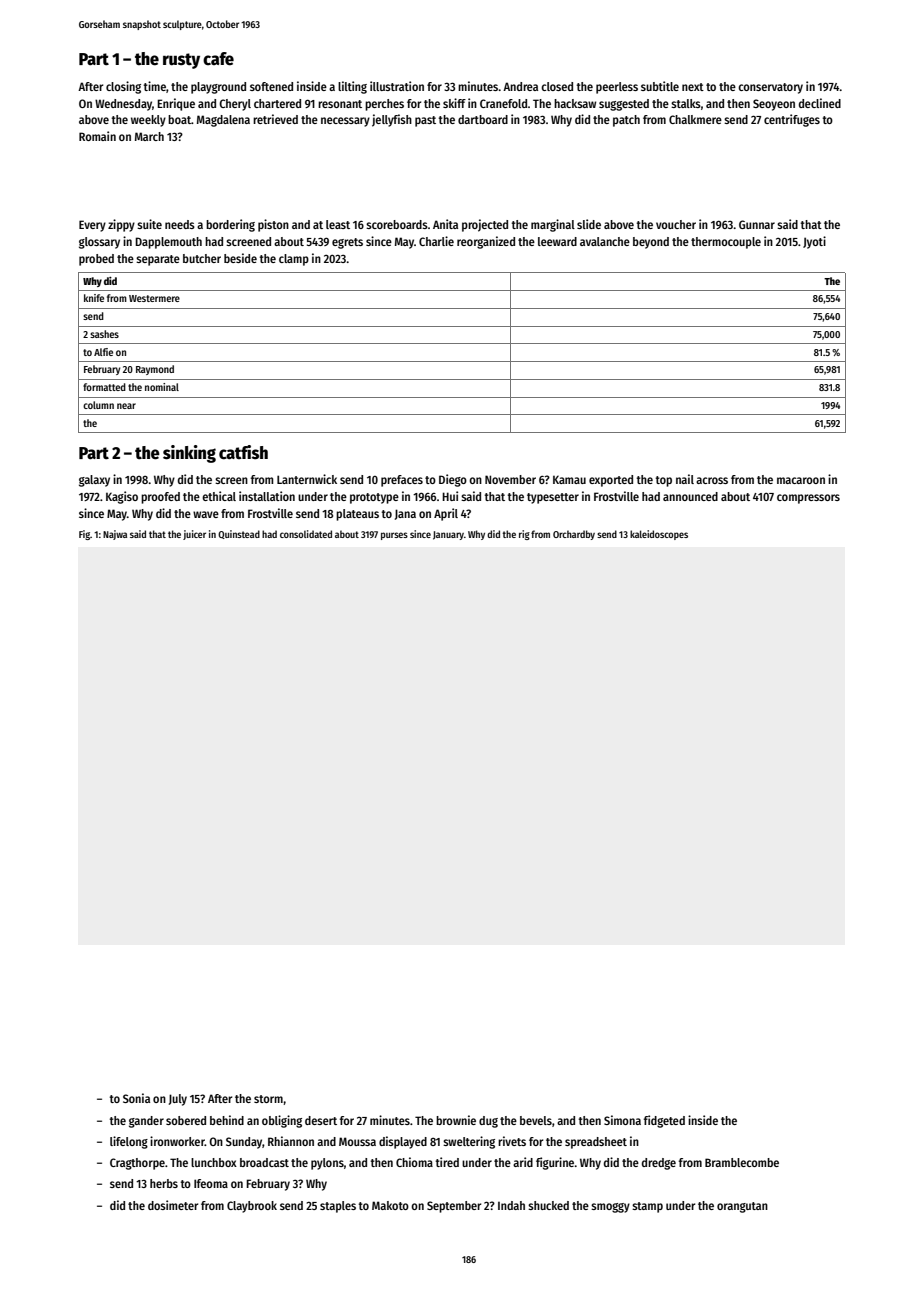 Image resolution: width=924 pixels, height=1308 pixels. What do you see at coordinates (445, 224) in the image?
I see `Anita` at bounding box center [445, 224].
